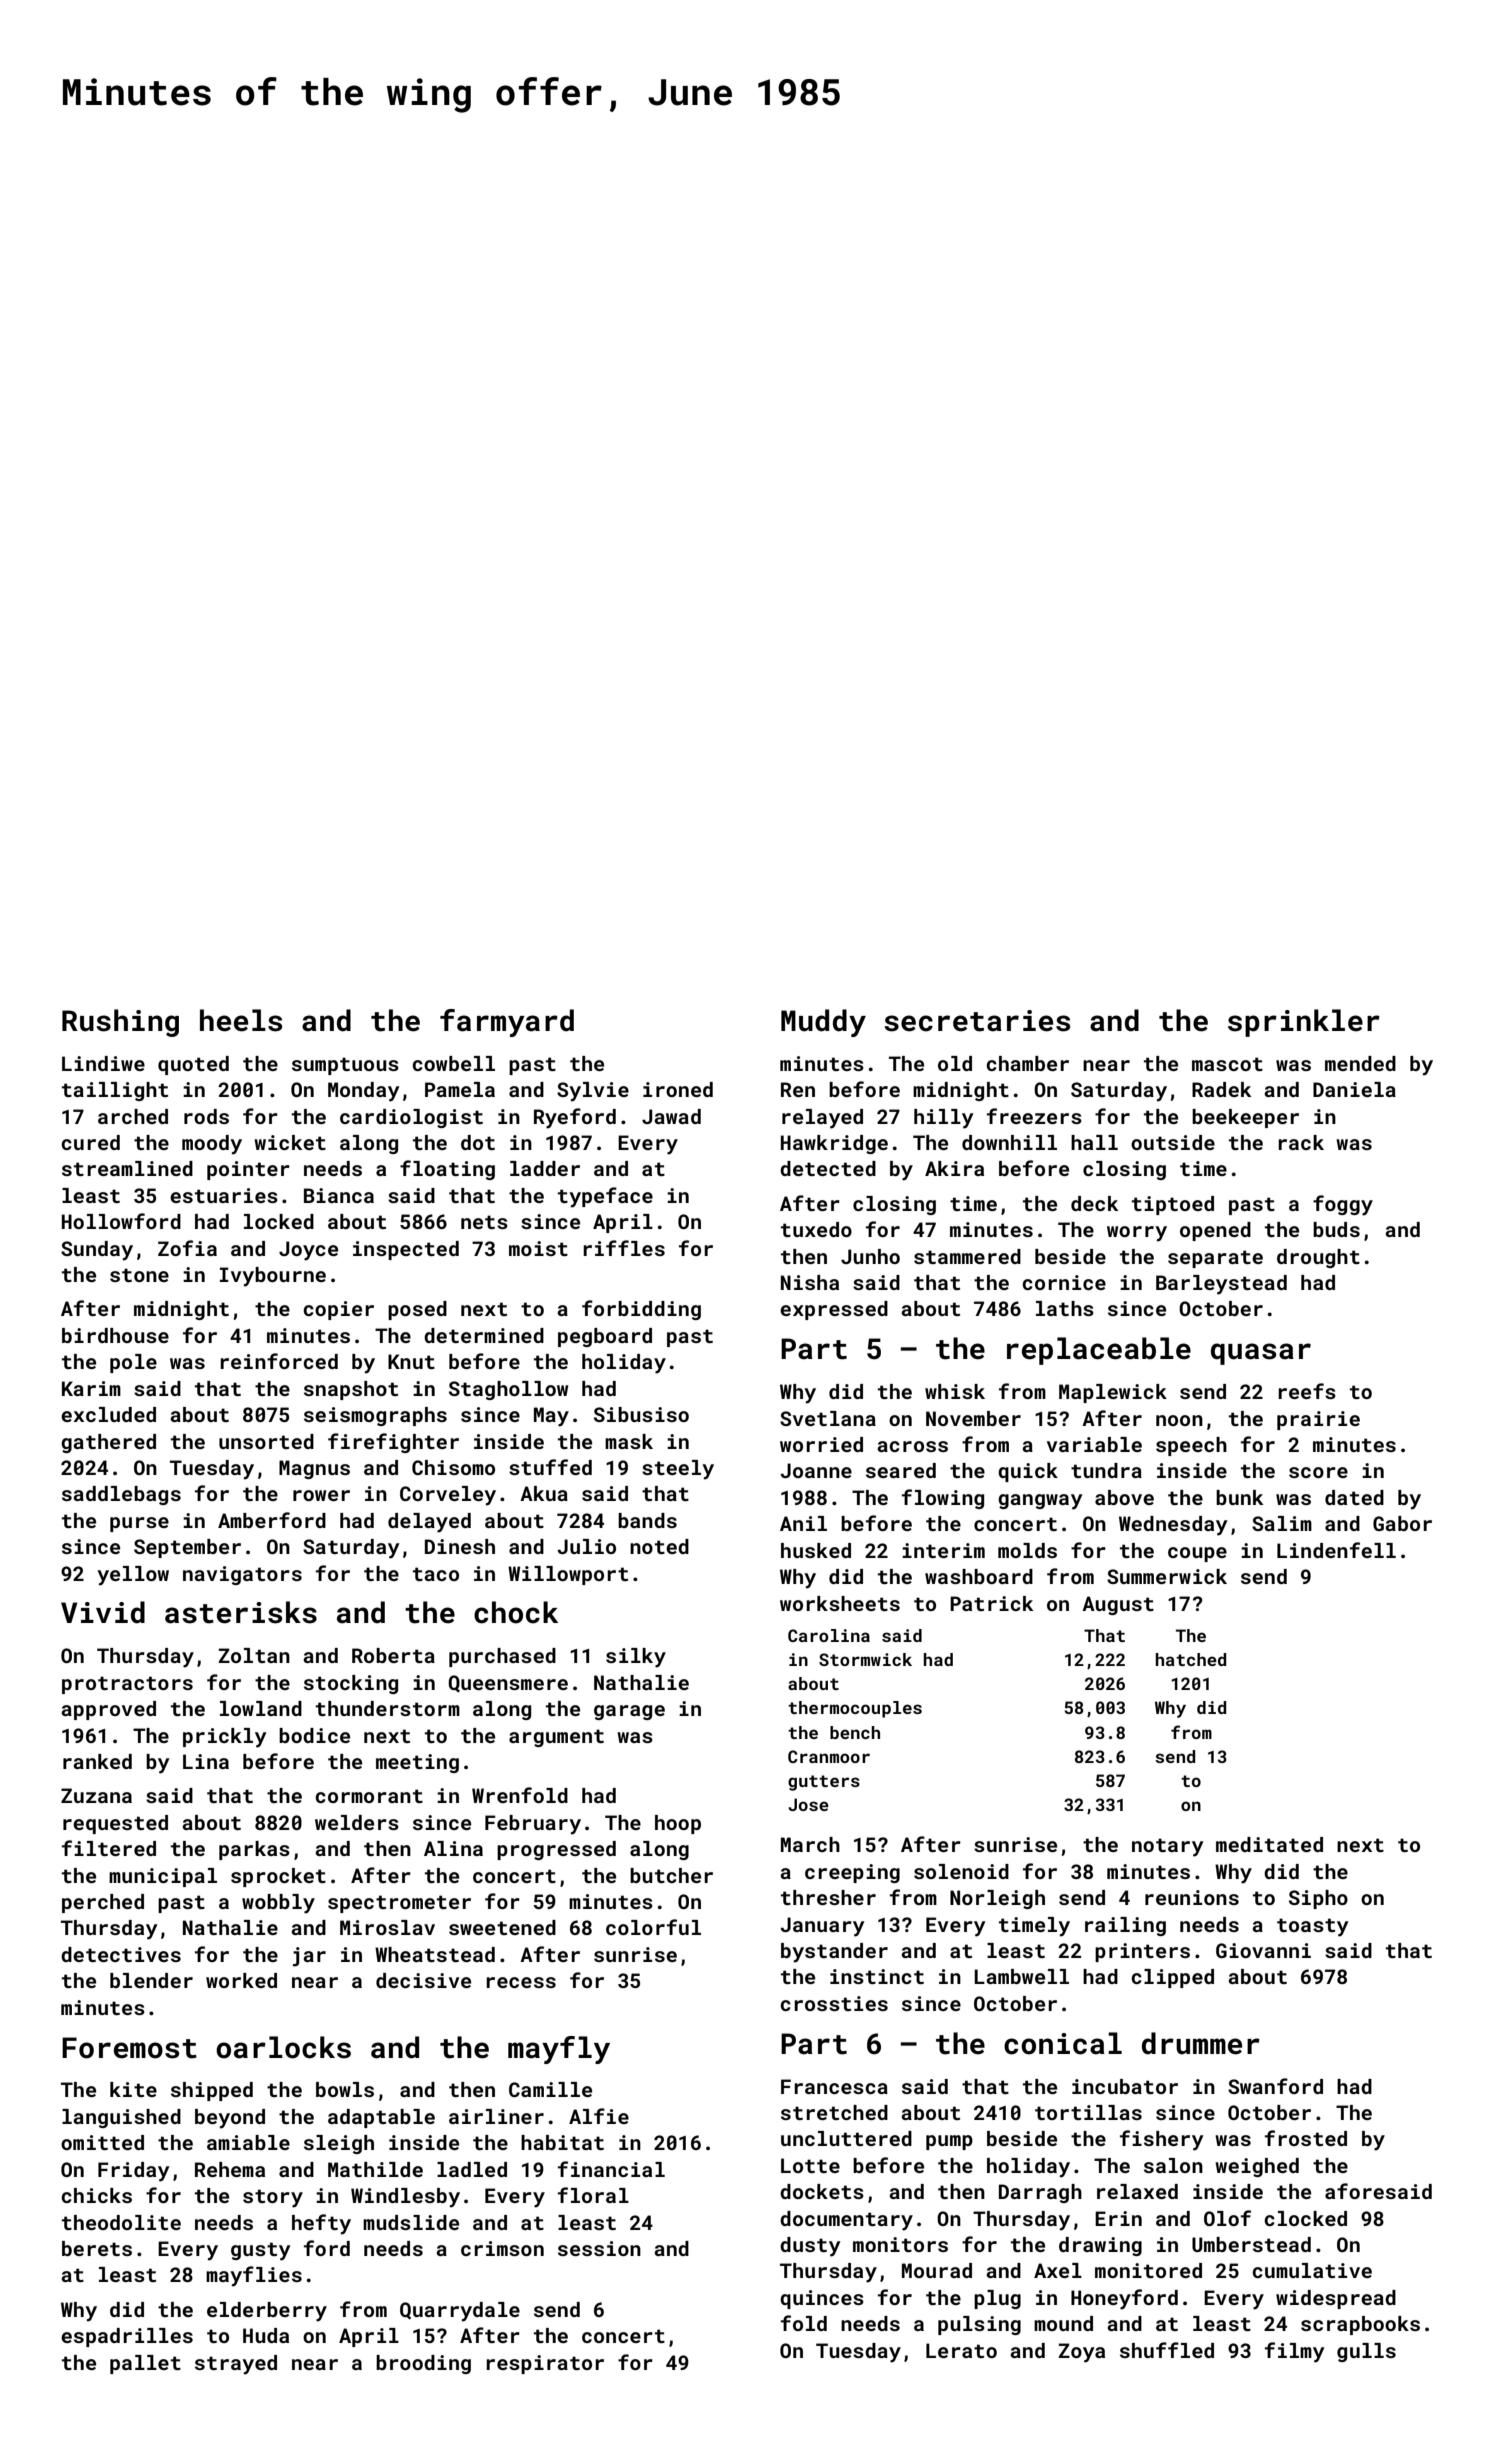 The image size is (1496, 2464). Describe the element at coordinates (1197, 1554) in the image. I see `coupe` at that location.
